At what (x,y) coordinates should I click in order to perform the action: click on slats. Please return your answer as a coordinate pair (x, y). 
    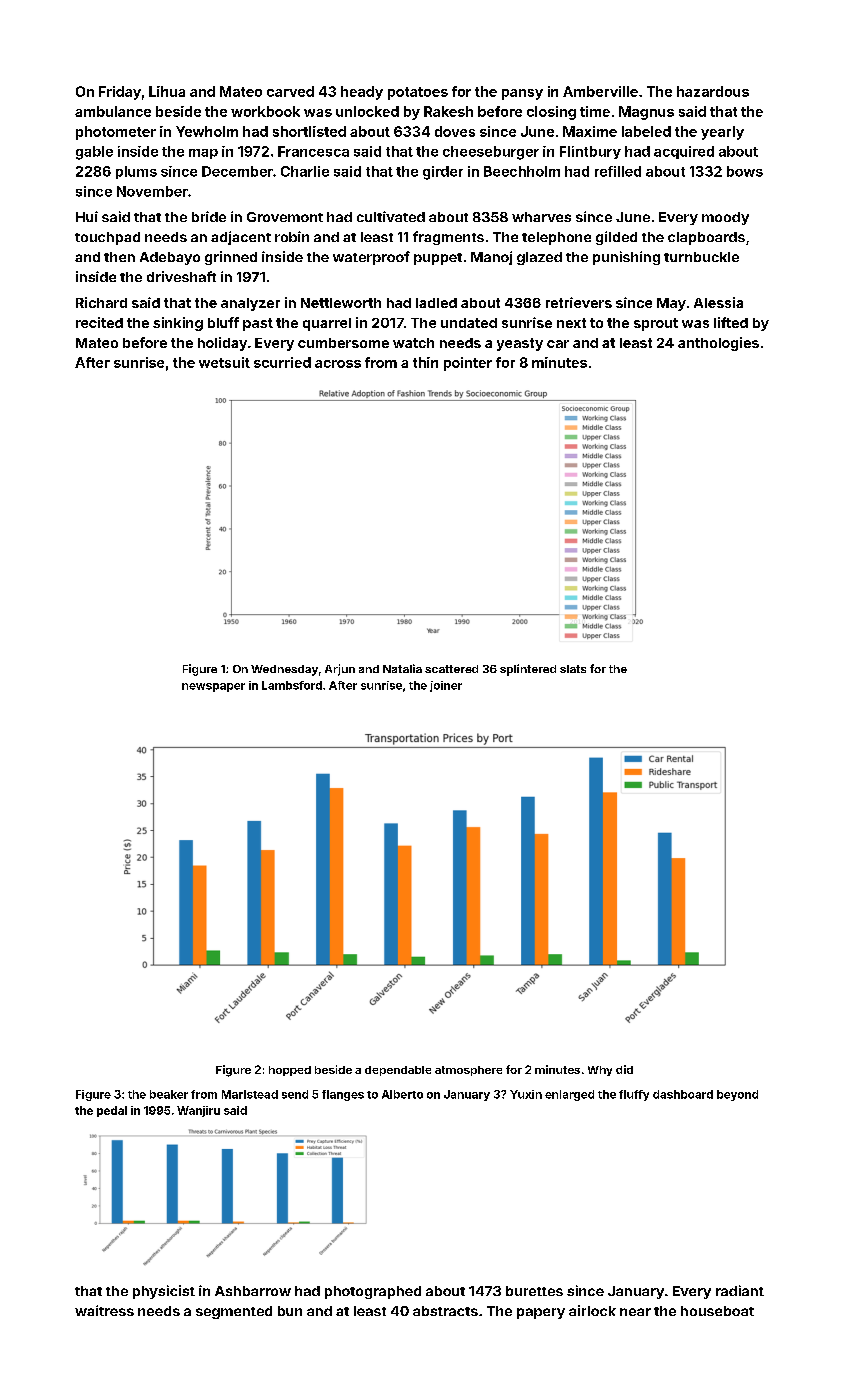
    Looking at the image, I should click on (573, 669).
